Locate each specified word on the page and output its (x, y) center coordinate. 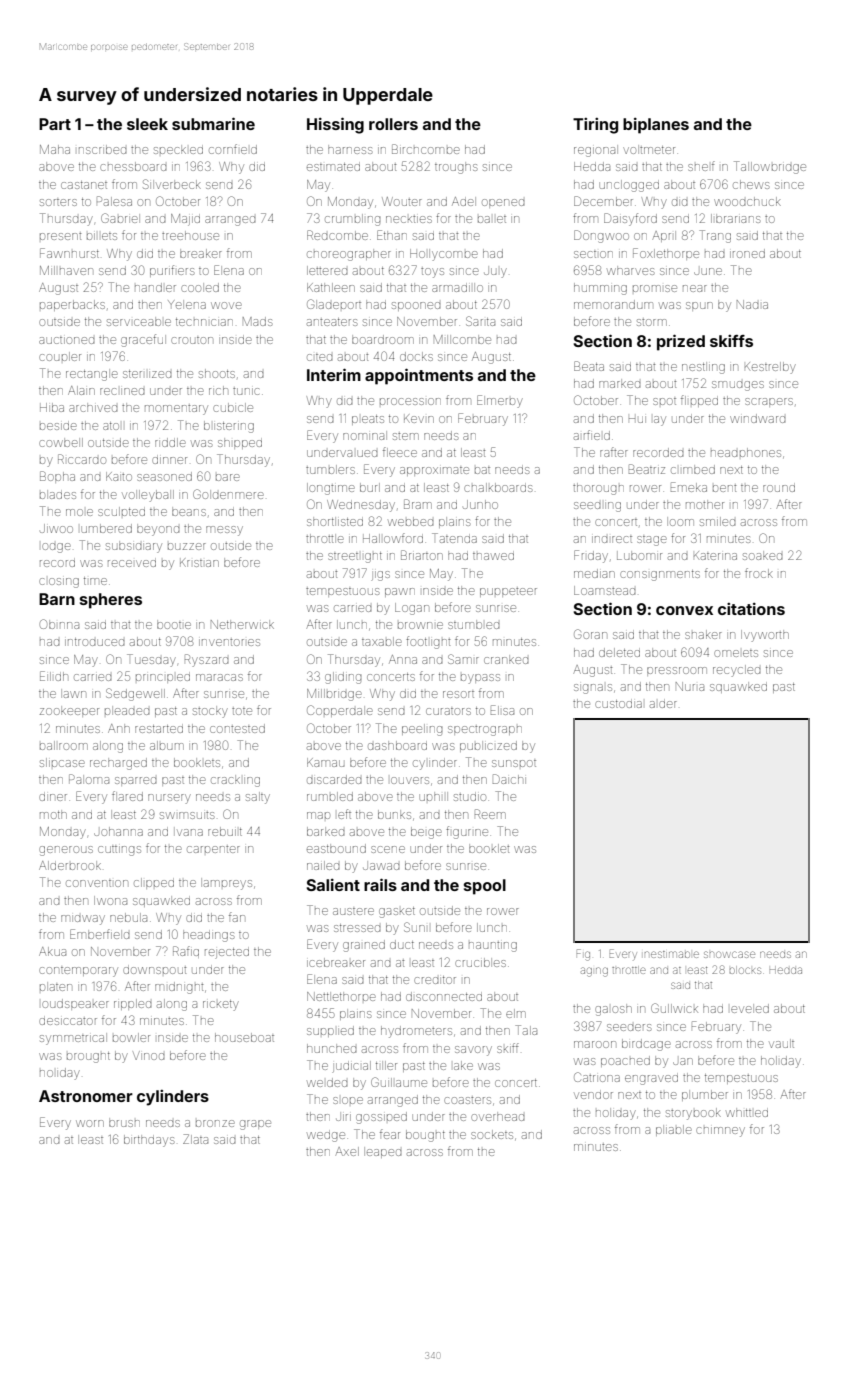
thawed (493, 556)
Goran (590, 634)
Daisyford (630, 219)
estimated (333, 167)
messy (224, 531)
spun (699, 306)
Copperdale (340, 711)
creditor (435, 980)
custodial (618, 704)
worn (90, 1123)
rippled (132, 1004)
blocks (745, 970)
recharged (118, 764)
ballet (492, 219)
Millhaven (66, 270)
